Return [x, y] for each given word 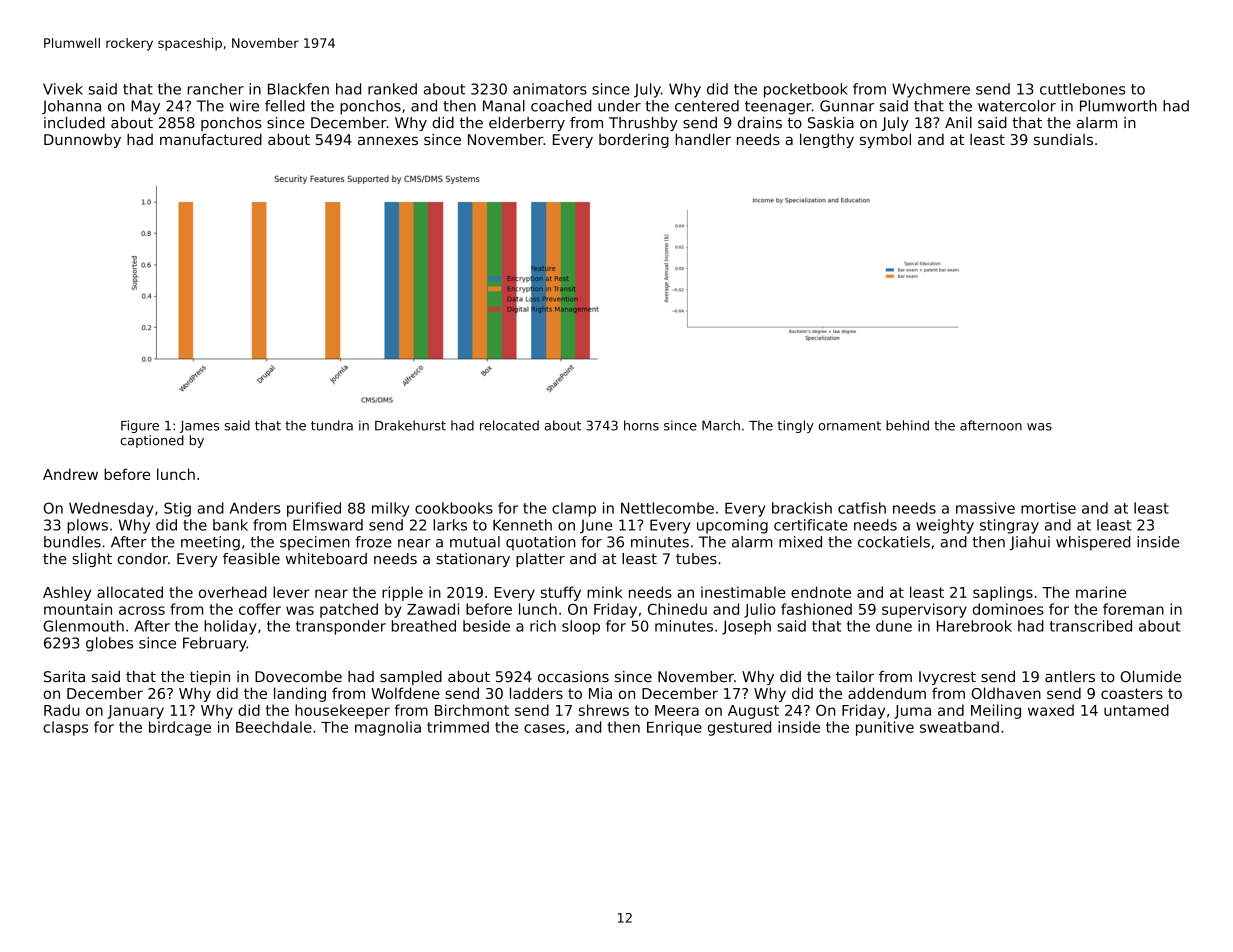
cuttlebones [1083, 89]
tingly [796, 426]
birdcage [180, 728]
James [199, 427]
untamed [1136, 710]
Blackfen [298, 89]
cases [544, 728]
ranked [392, 89]
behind [907, 425]
